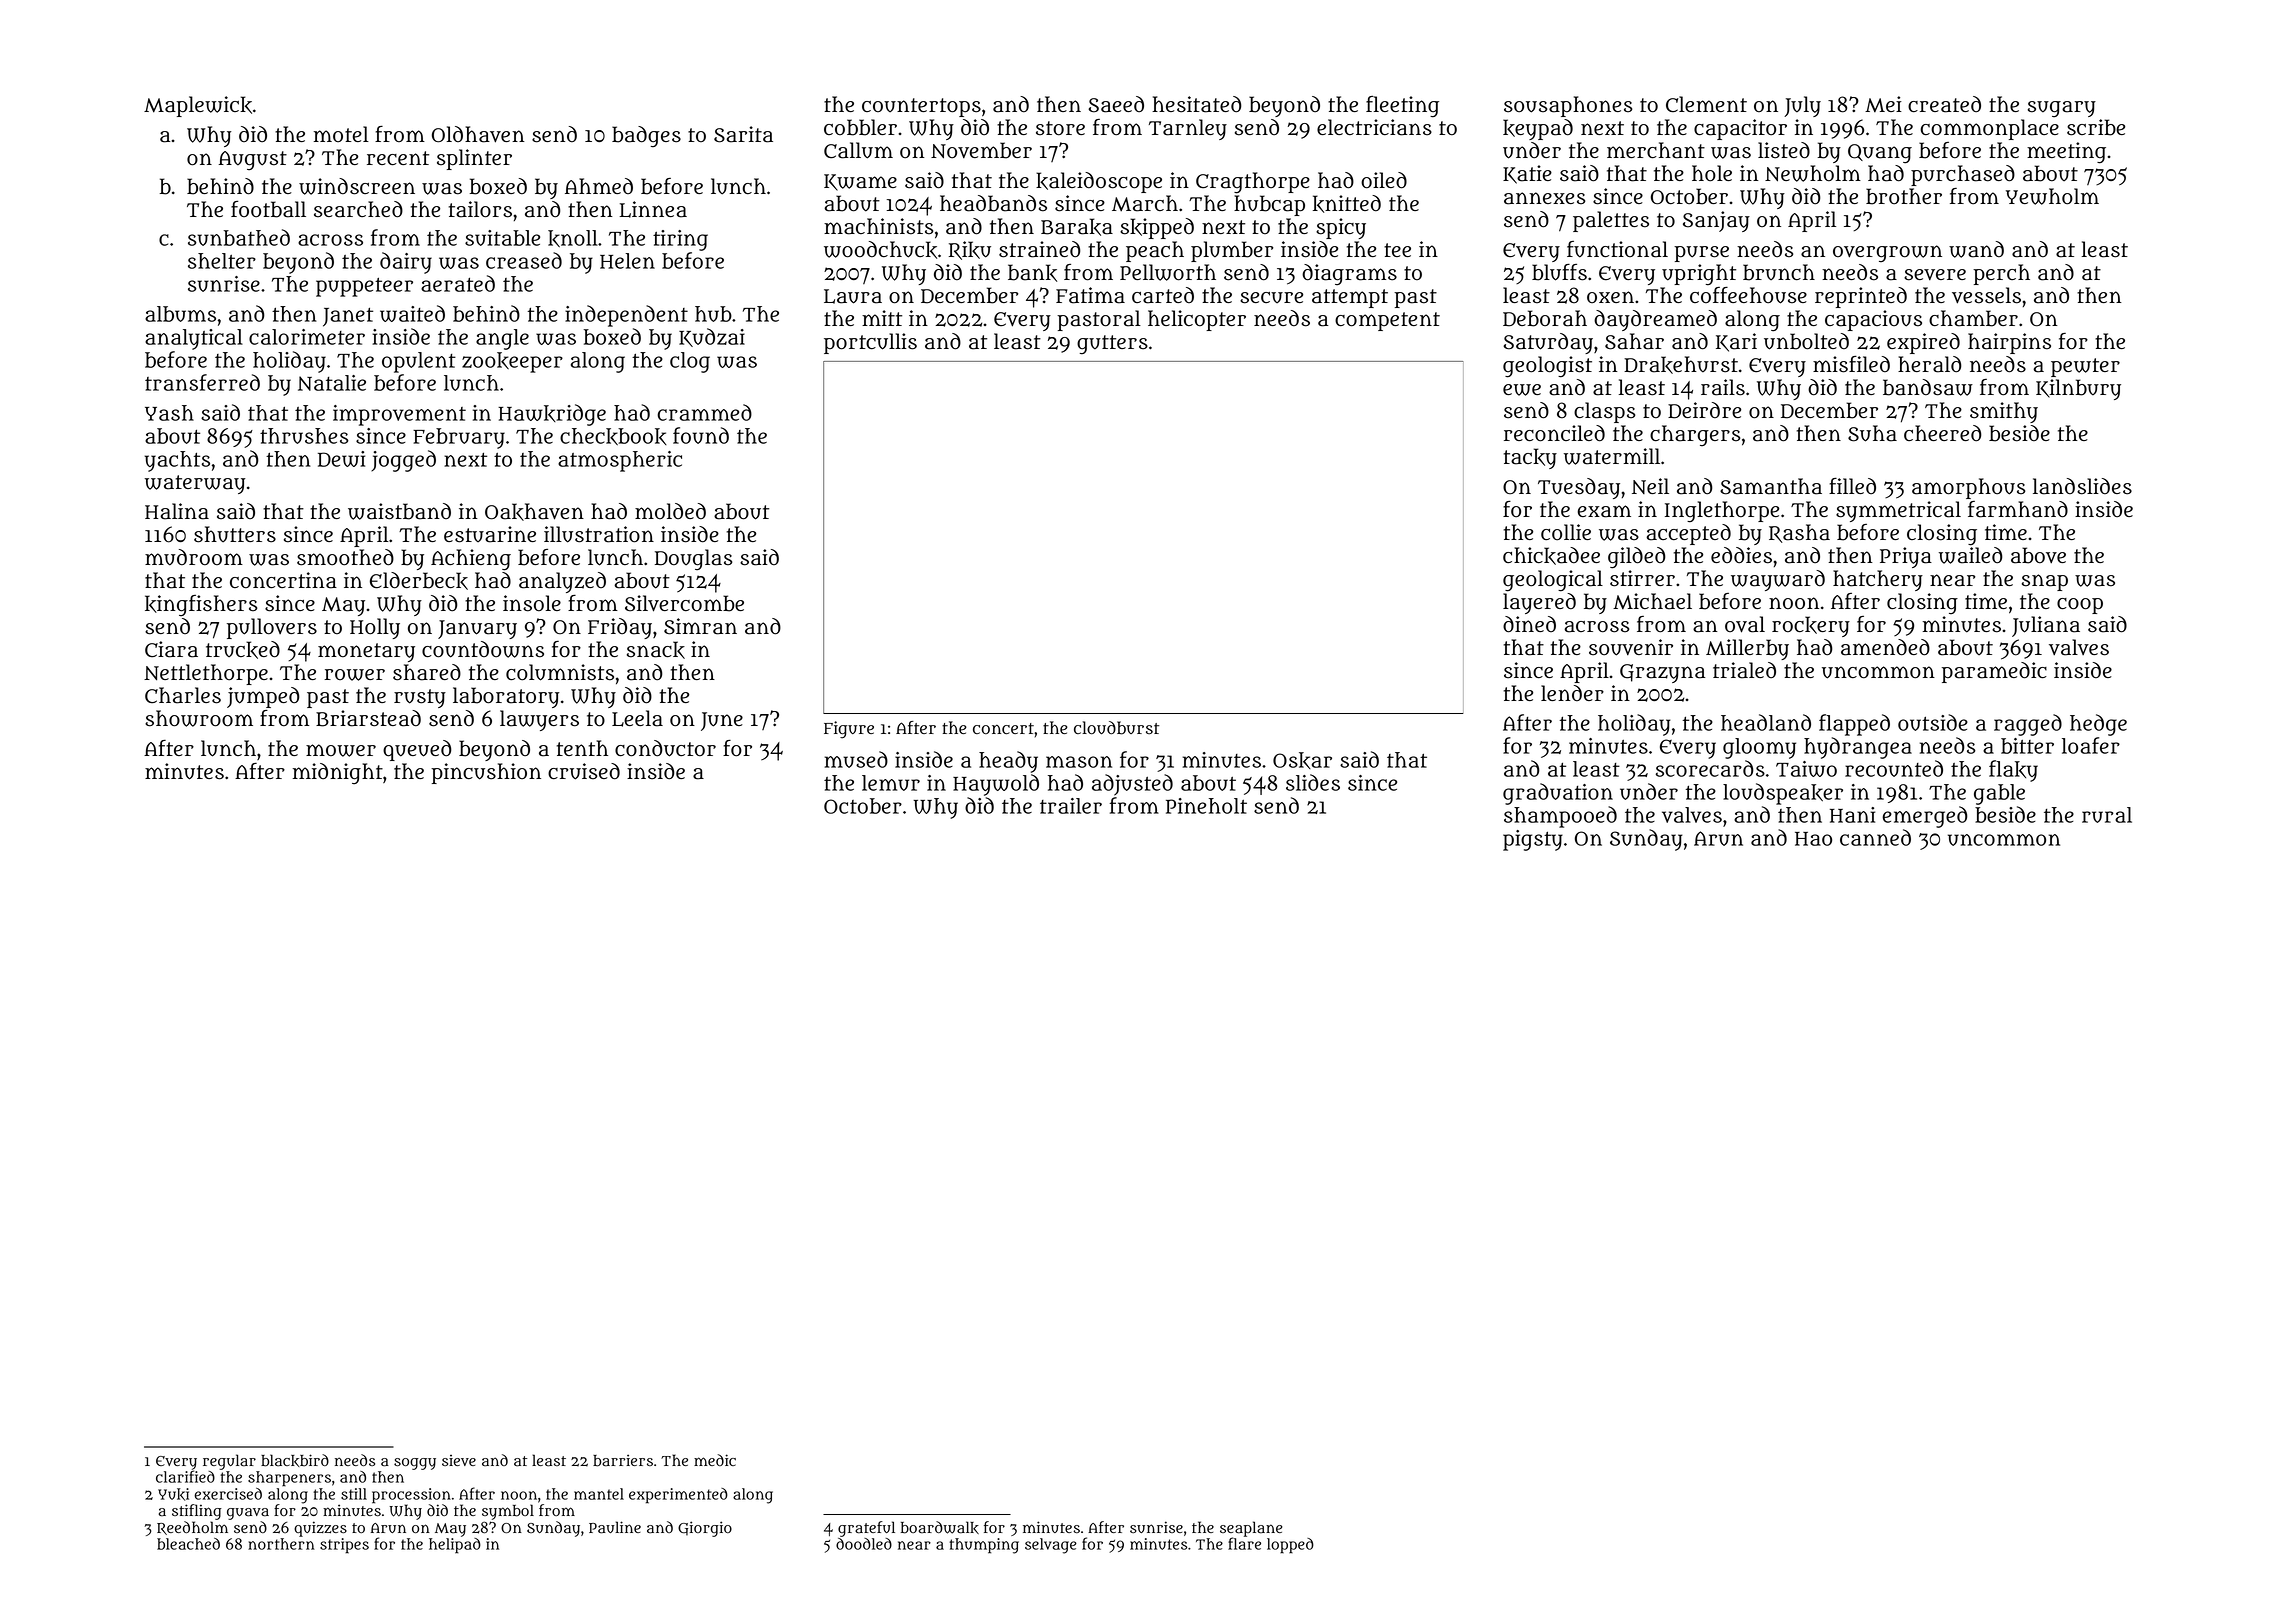 Image resolution: width=2287 pixels, height=1617 pixels. I want to click on trailer, so click(1071, 806).
